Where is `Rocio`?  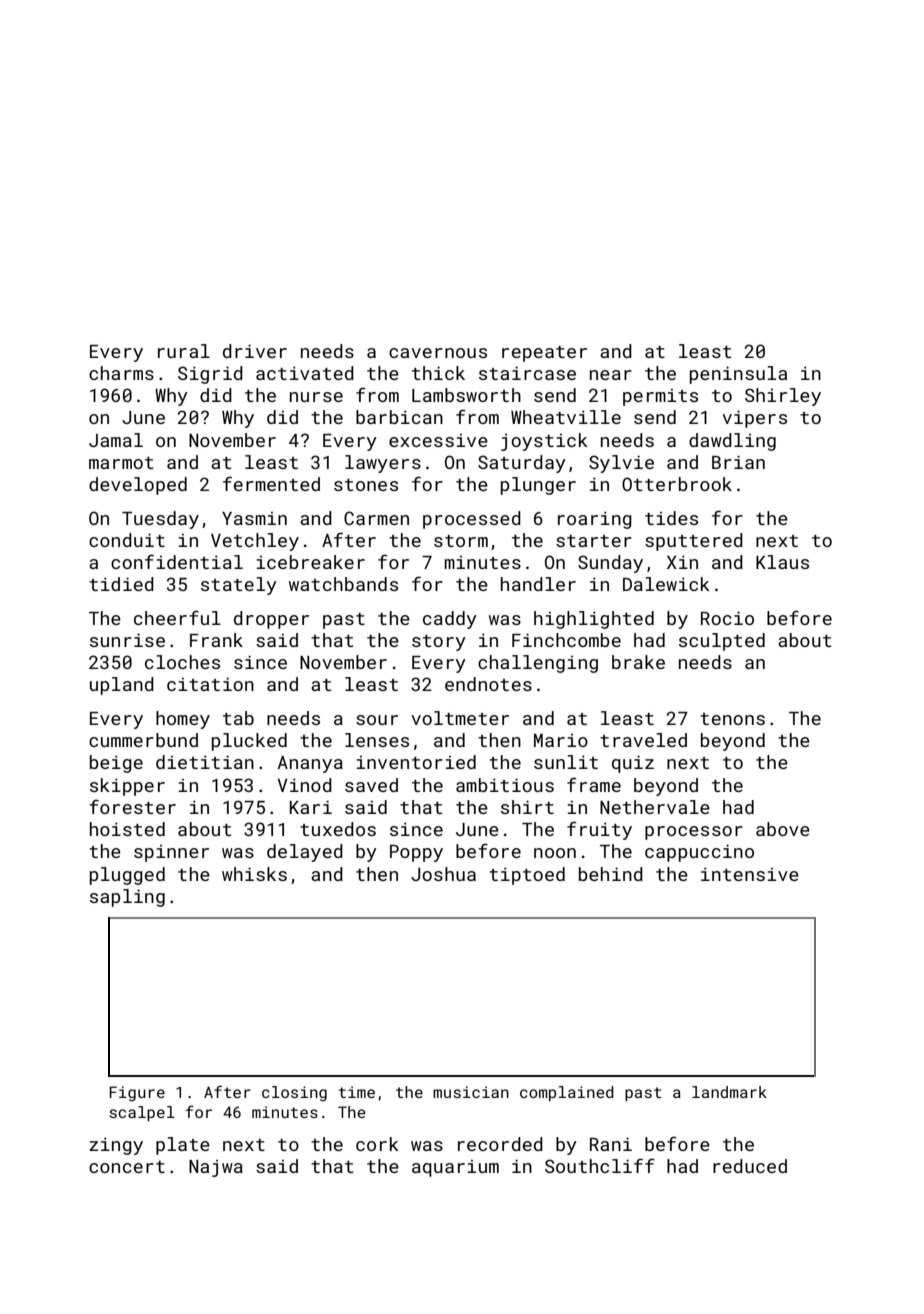 Rocio is located at coordinates (727, 618).
